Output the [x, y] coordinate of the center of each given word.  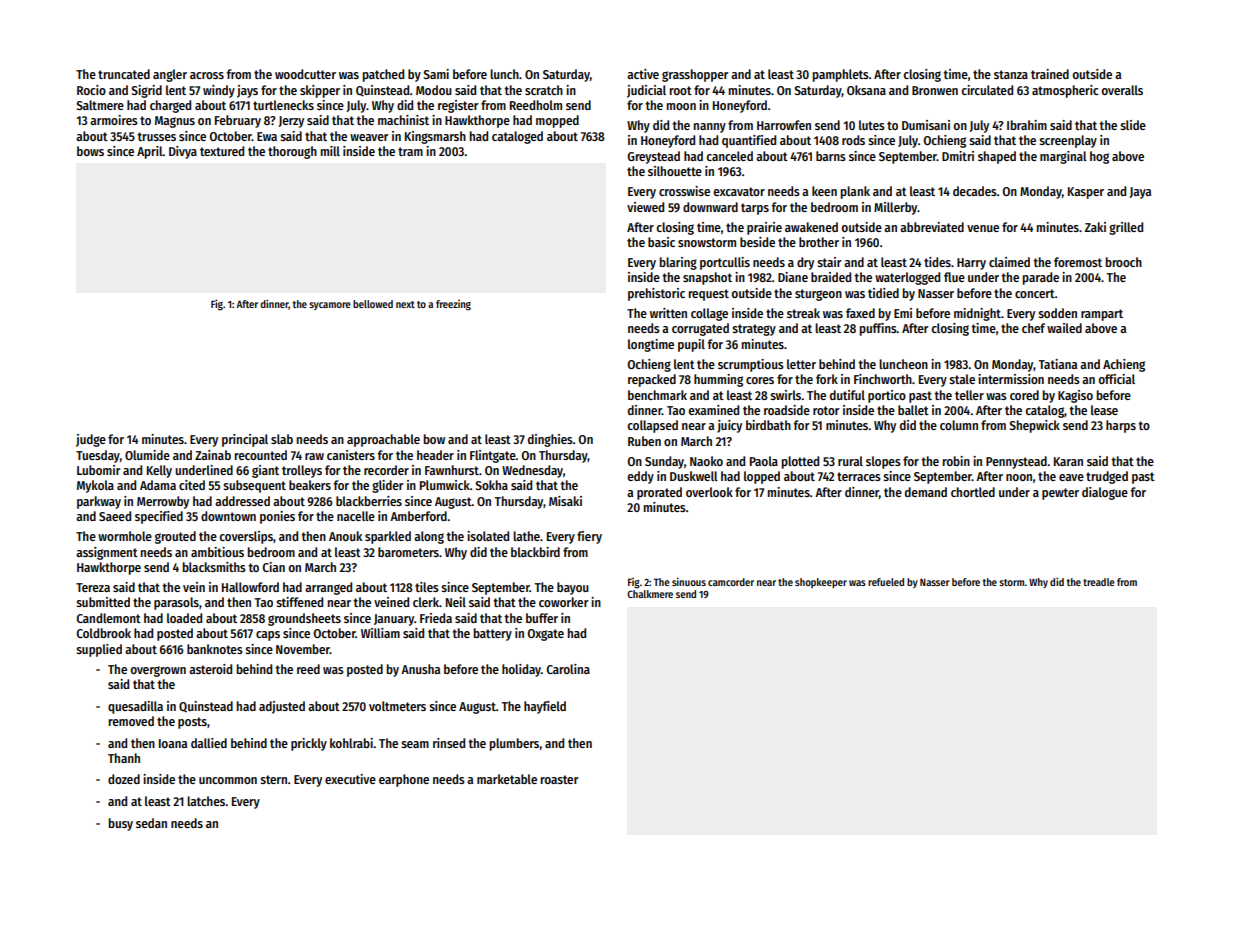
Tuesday [98, 456]
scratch [544, 90]
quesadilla [135, 707]
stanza [1011, 74]
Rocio [91, 90]
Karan [1068, 461]
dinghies [550, 440]
